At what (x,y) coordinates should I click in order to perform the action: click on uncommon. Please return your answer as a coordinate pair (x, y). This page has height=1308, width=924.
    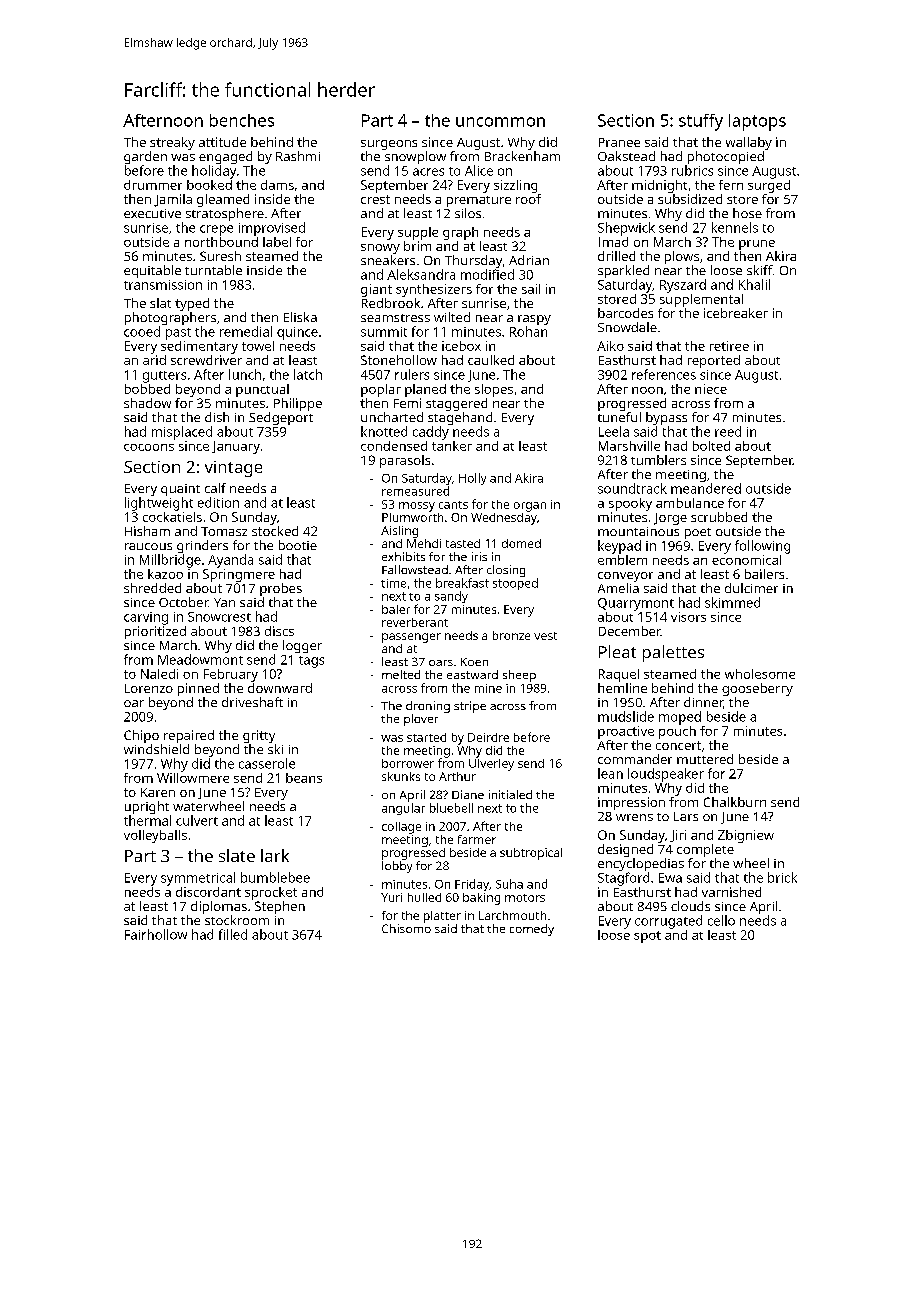
    Looking at the image, I should click on (500, 122).
